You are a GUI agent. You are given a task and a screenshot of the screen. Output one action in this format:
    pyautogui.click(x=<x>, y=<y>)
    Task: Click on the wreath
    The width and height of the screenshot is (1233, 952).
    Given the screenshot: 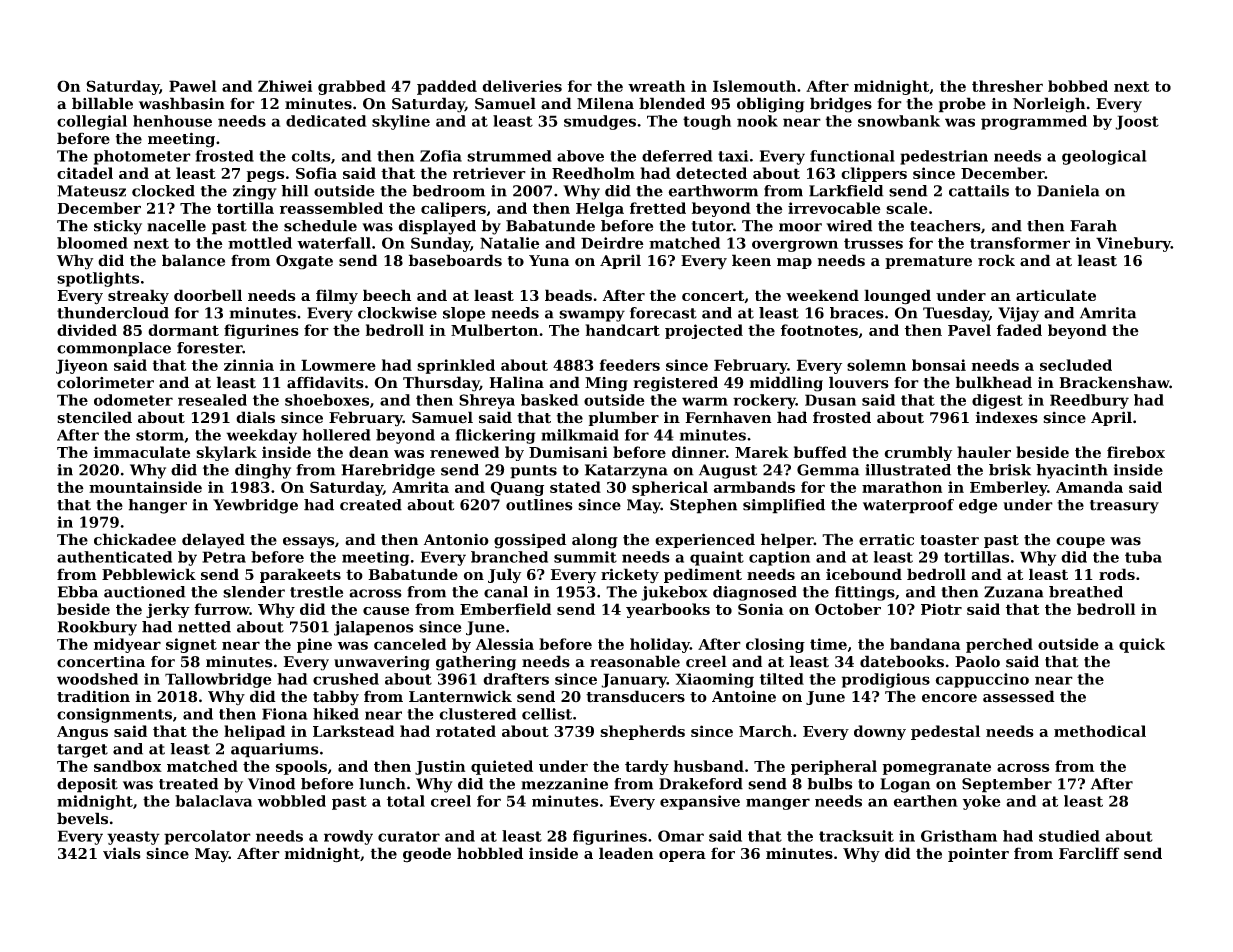 What is the action you would take?
    pyautogui.click(x=656, y=86)
